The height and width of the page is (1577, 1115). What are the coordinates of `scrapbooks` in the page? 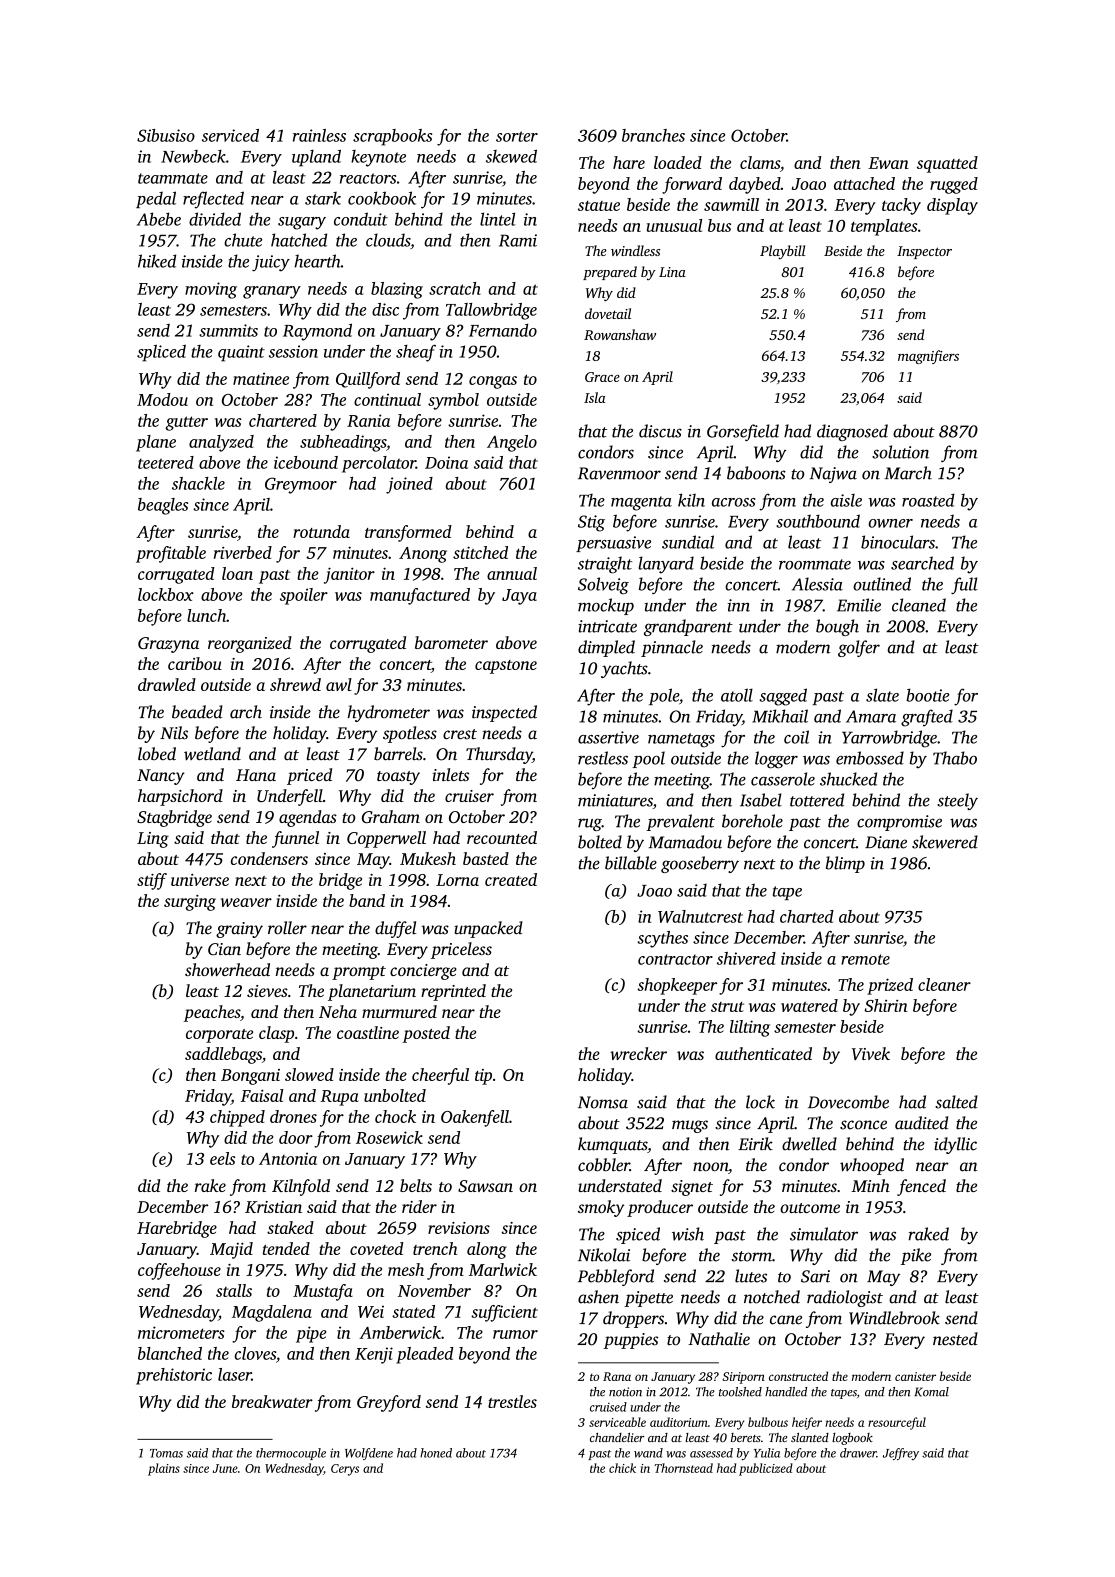 It's located at (392, 137).
